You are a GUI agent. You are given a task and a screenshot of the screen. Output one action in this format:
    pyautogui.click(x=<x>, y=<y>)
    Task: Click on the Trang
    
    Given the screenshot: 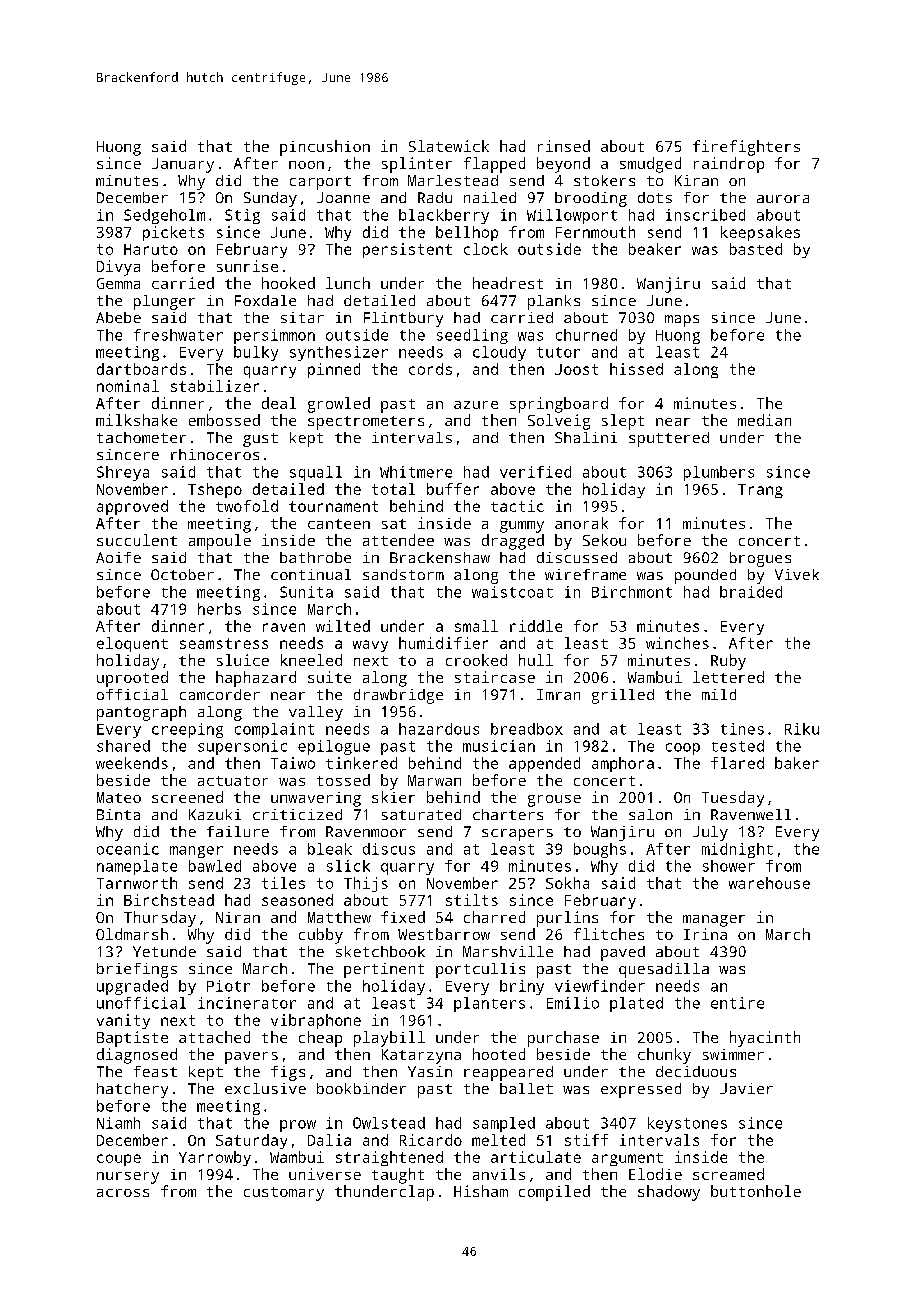 What is the action you would take?
    pyautogui.click(x=760, y=491)
